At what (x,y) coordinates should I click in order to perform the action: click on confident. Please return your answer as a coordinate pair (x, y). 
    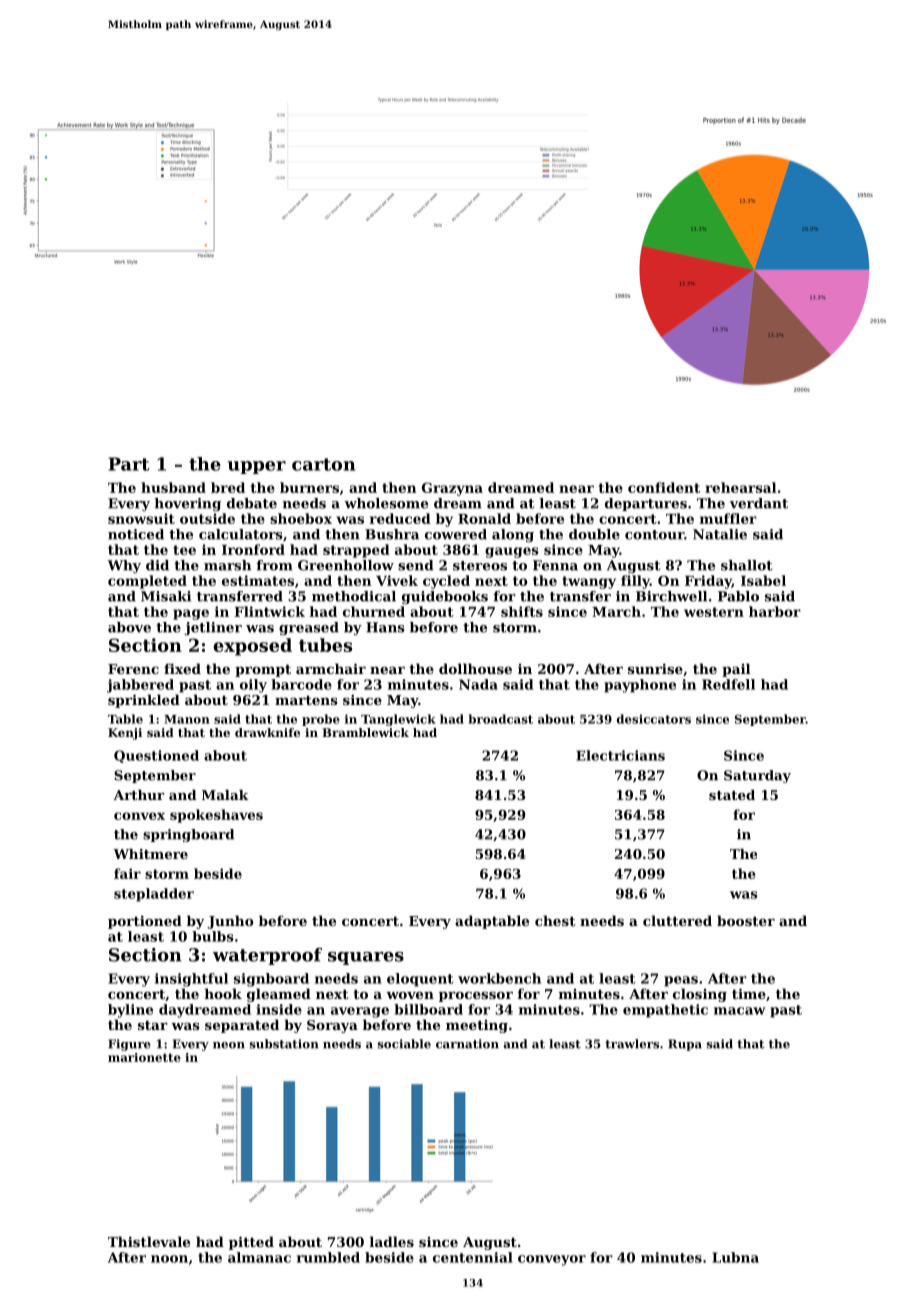
    Looking at the image, I should click on (664, 487).
